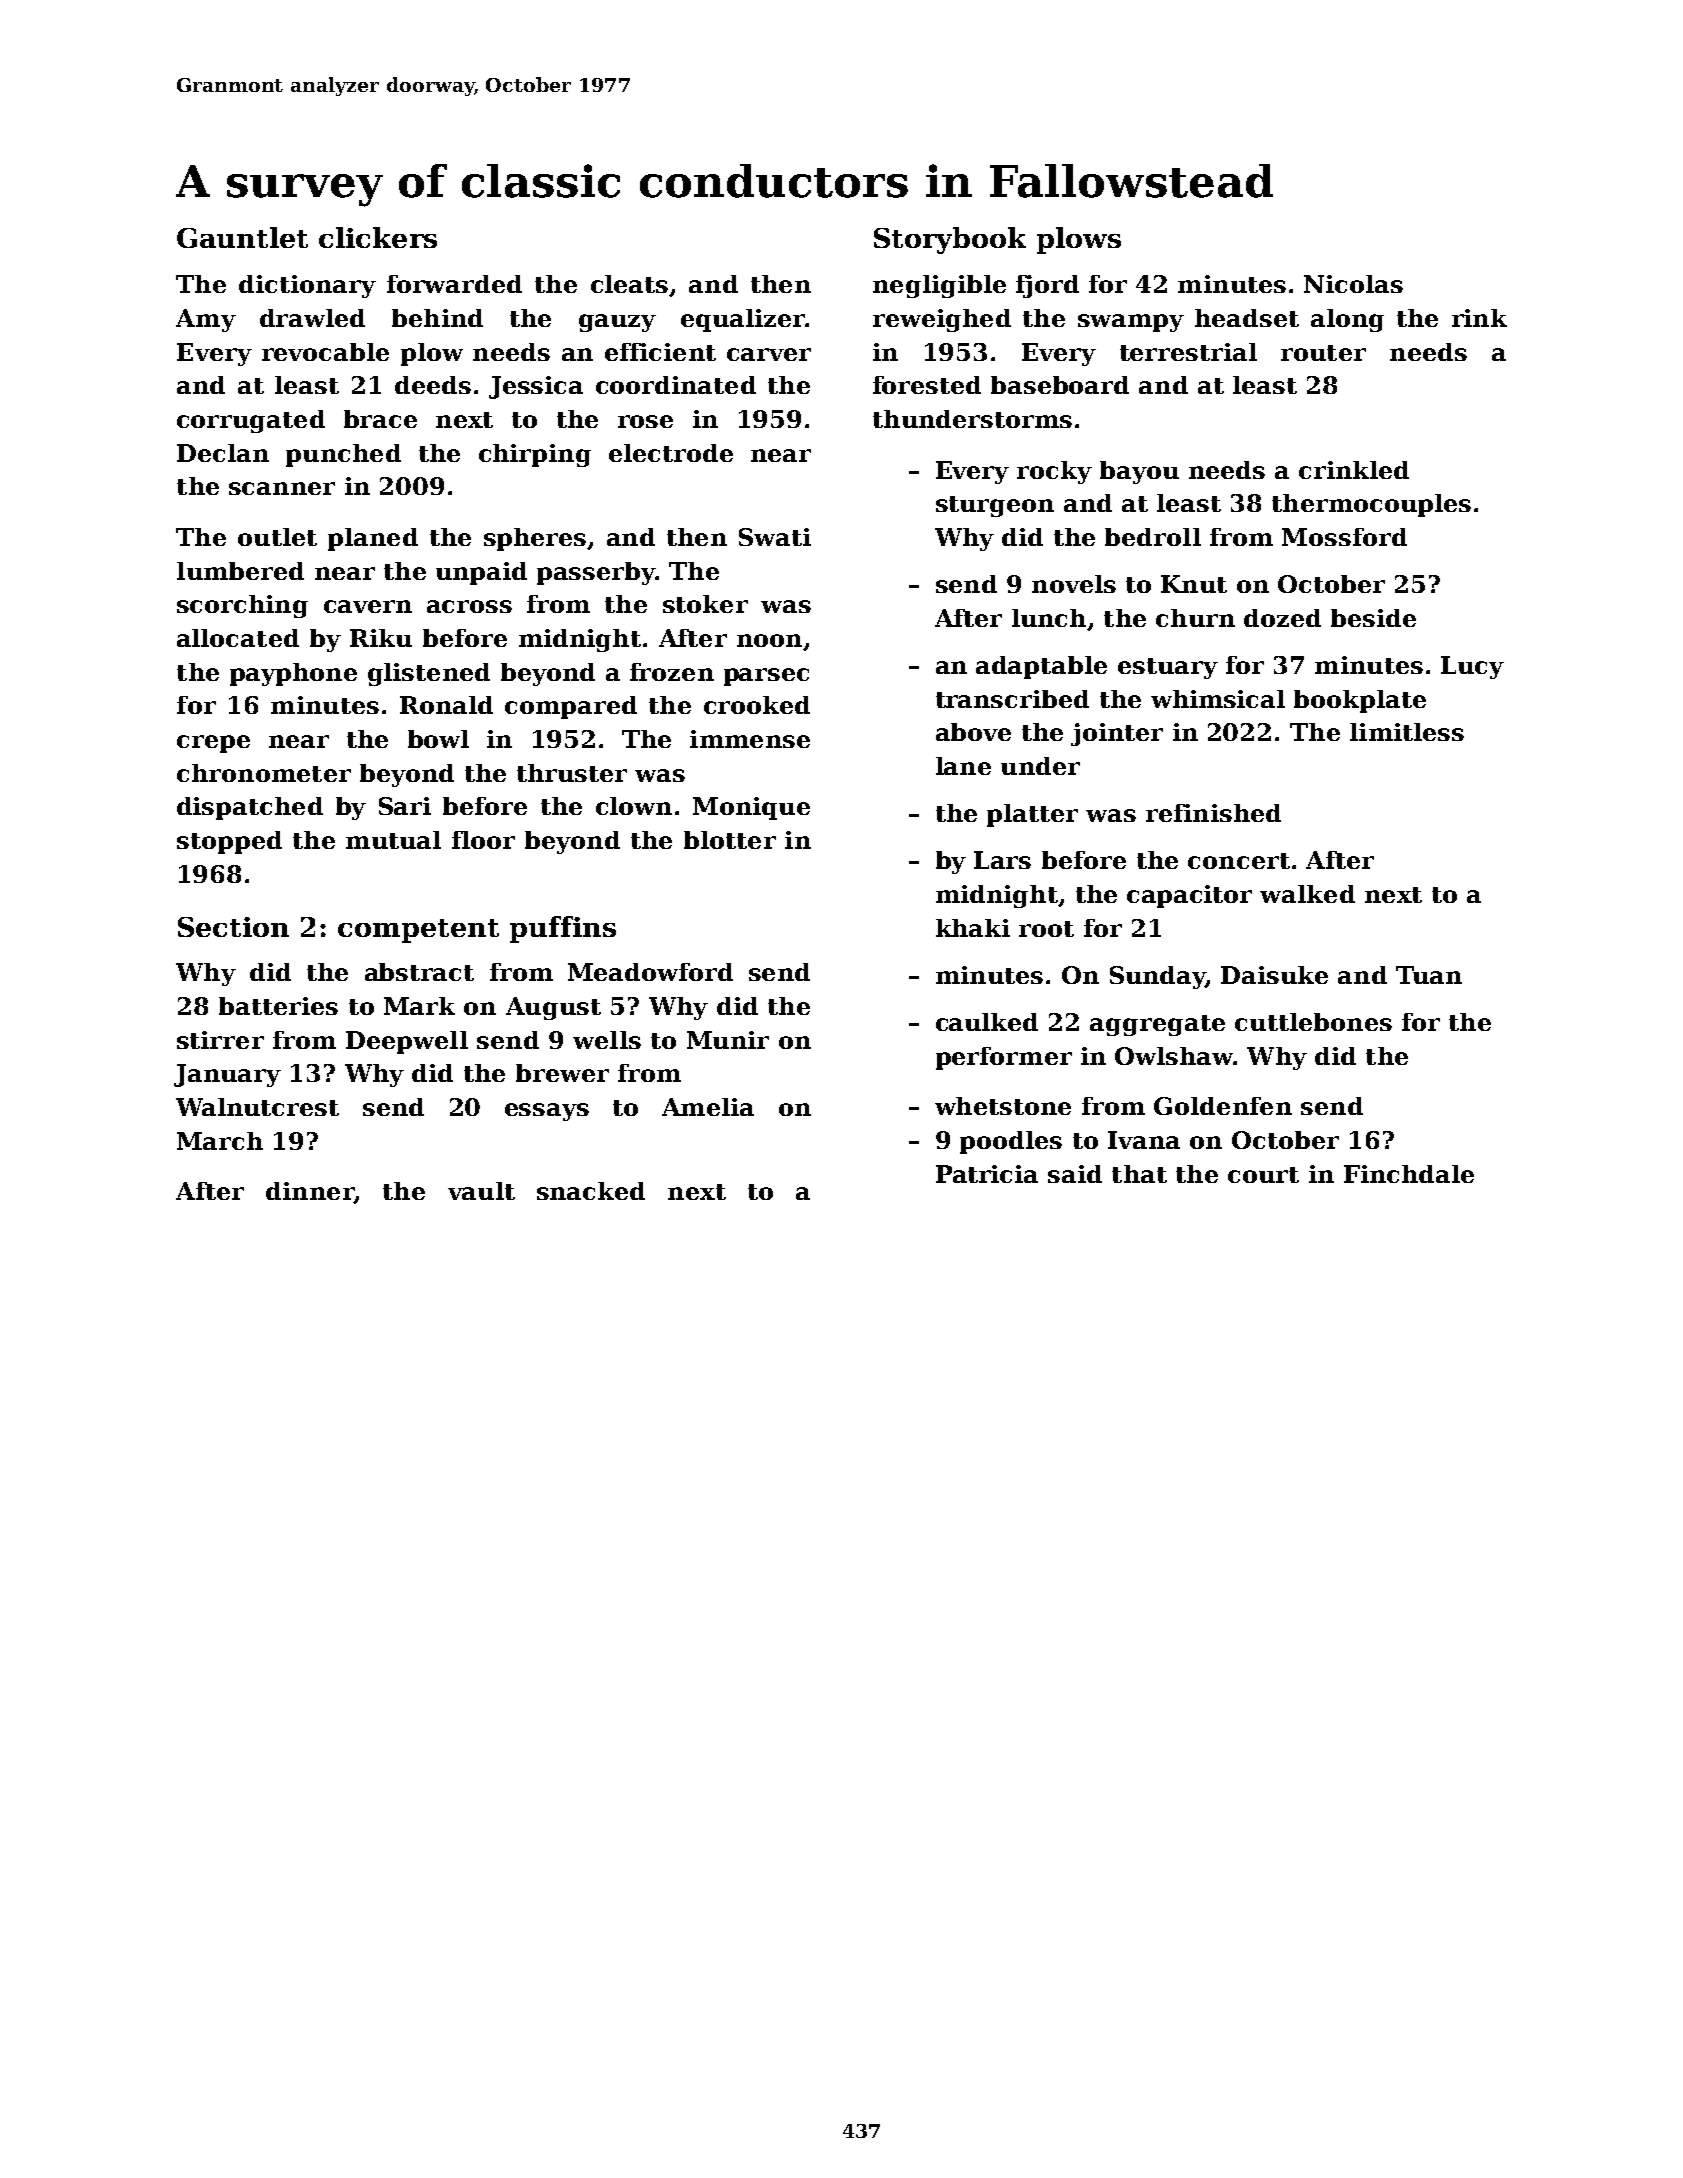 The image size is (1683, 2178). Describe the element at coordinates (1429, 975) in the screenshot. I see `Tuan` at that location.
